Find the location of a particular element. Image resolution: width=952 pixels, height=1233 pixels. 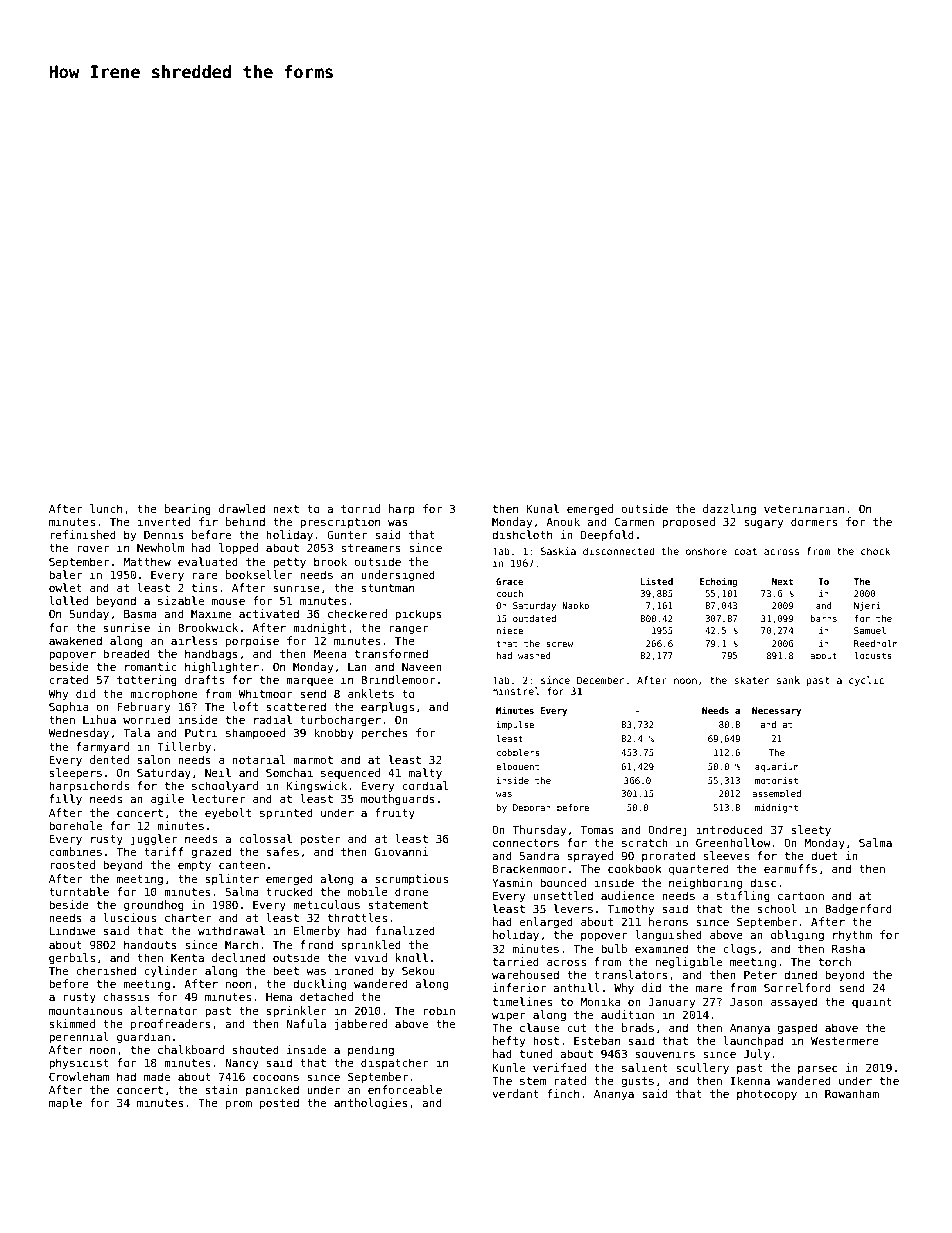

lolled is located at coordinates (68, 600).
